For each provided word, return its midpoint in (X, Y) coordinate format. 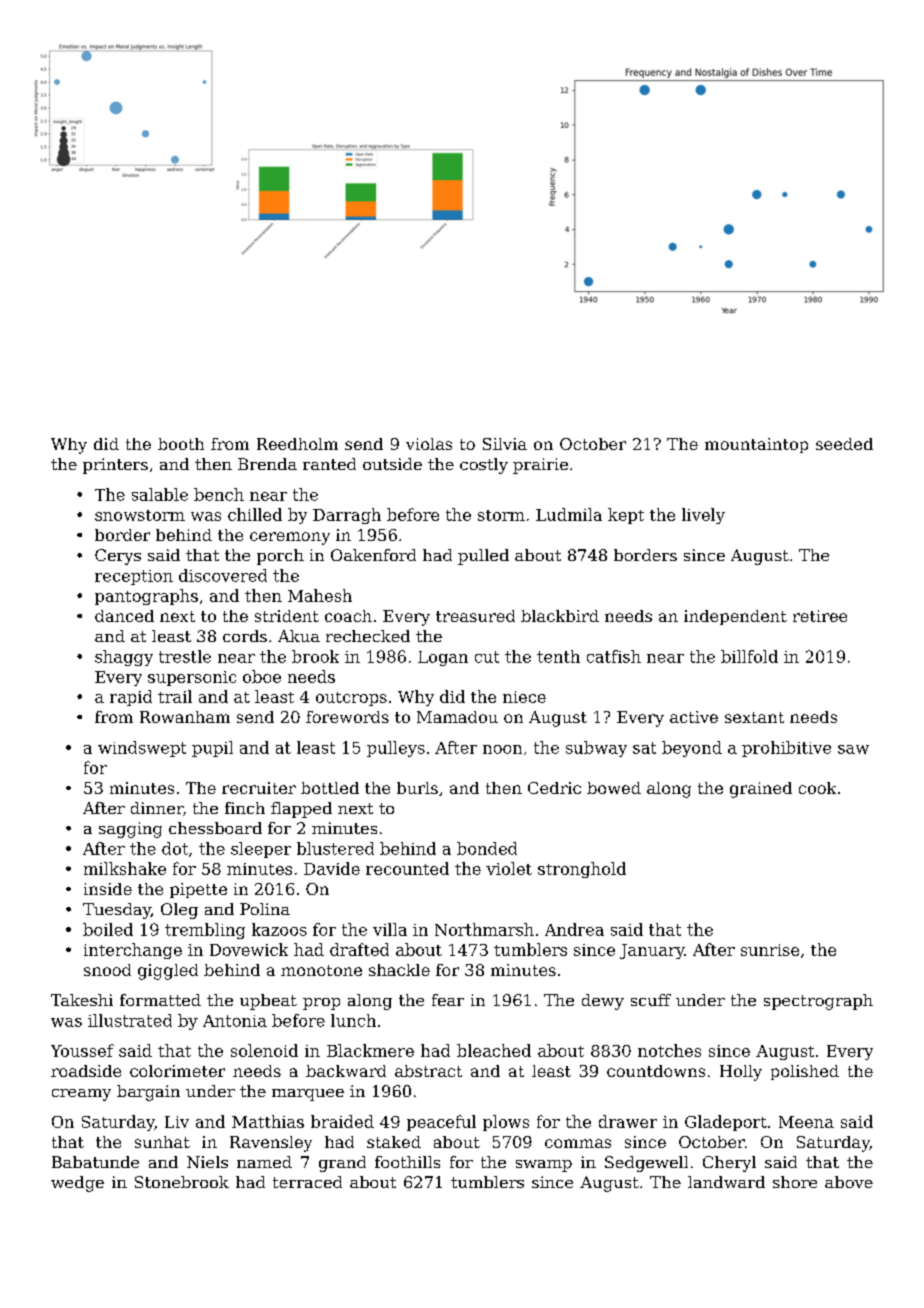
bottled (330, 788)
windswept (142, 749)
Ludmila (569, 514)
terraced (307, 1182)
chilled (255, 514)
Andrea (574, 929)
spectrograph (818, 1002)
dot (175, 848)
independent (735, 617)
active (694, 717)
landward (726, 1182)
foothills (407, 1162)
